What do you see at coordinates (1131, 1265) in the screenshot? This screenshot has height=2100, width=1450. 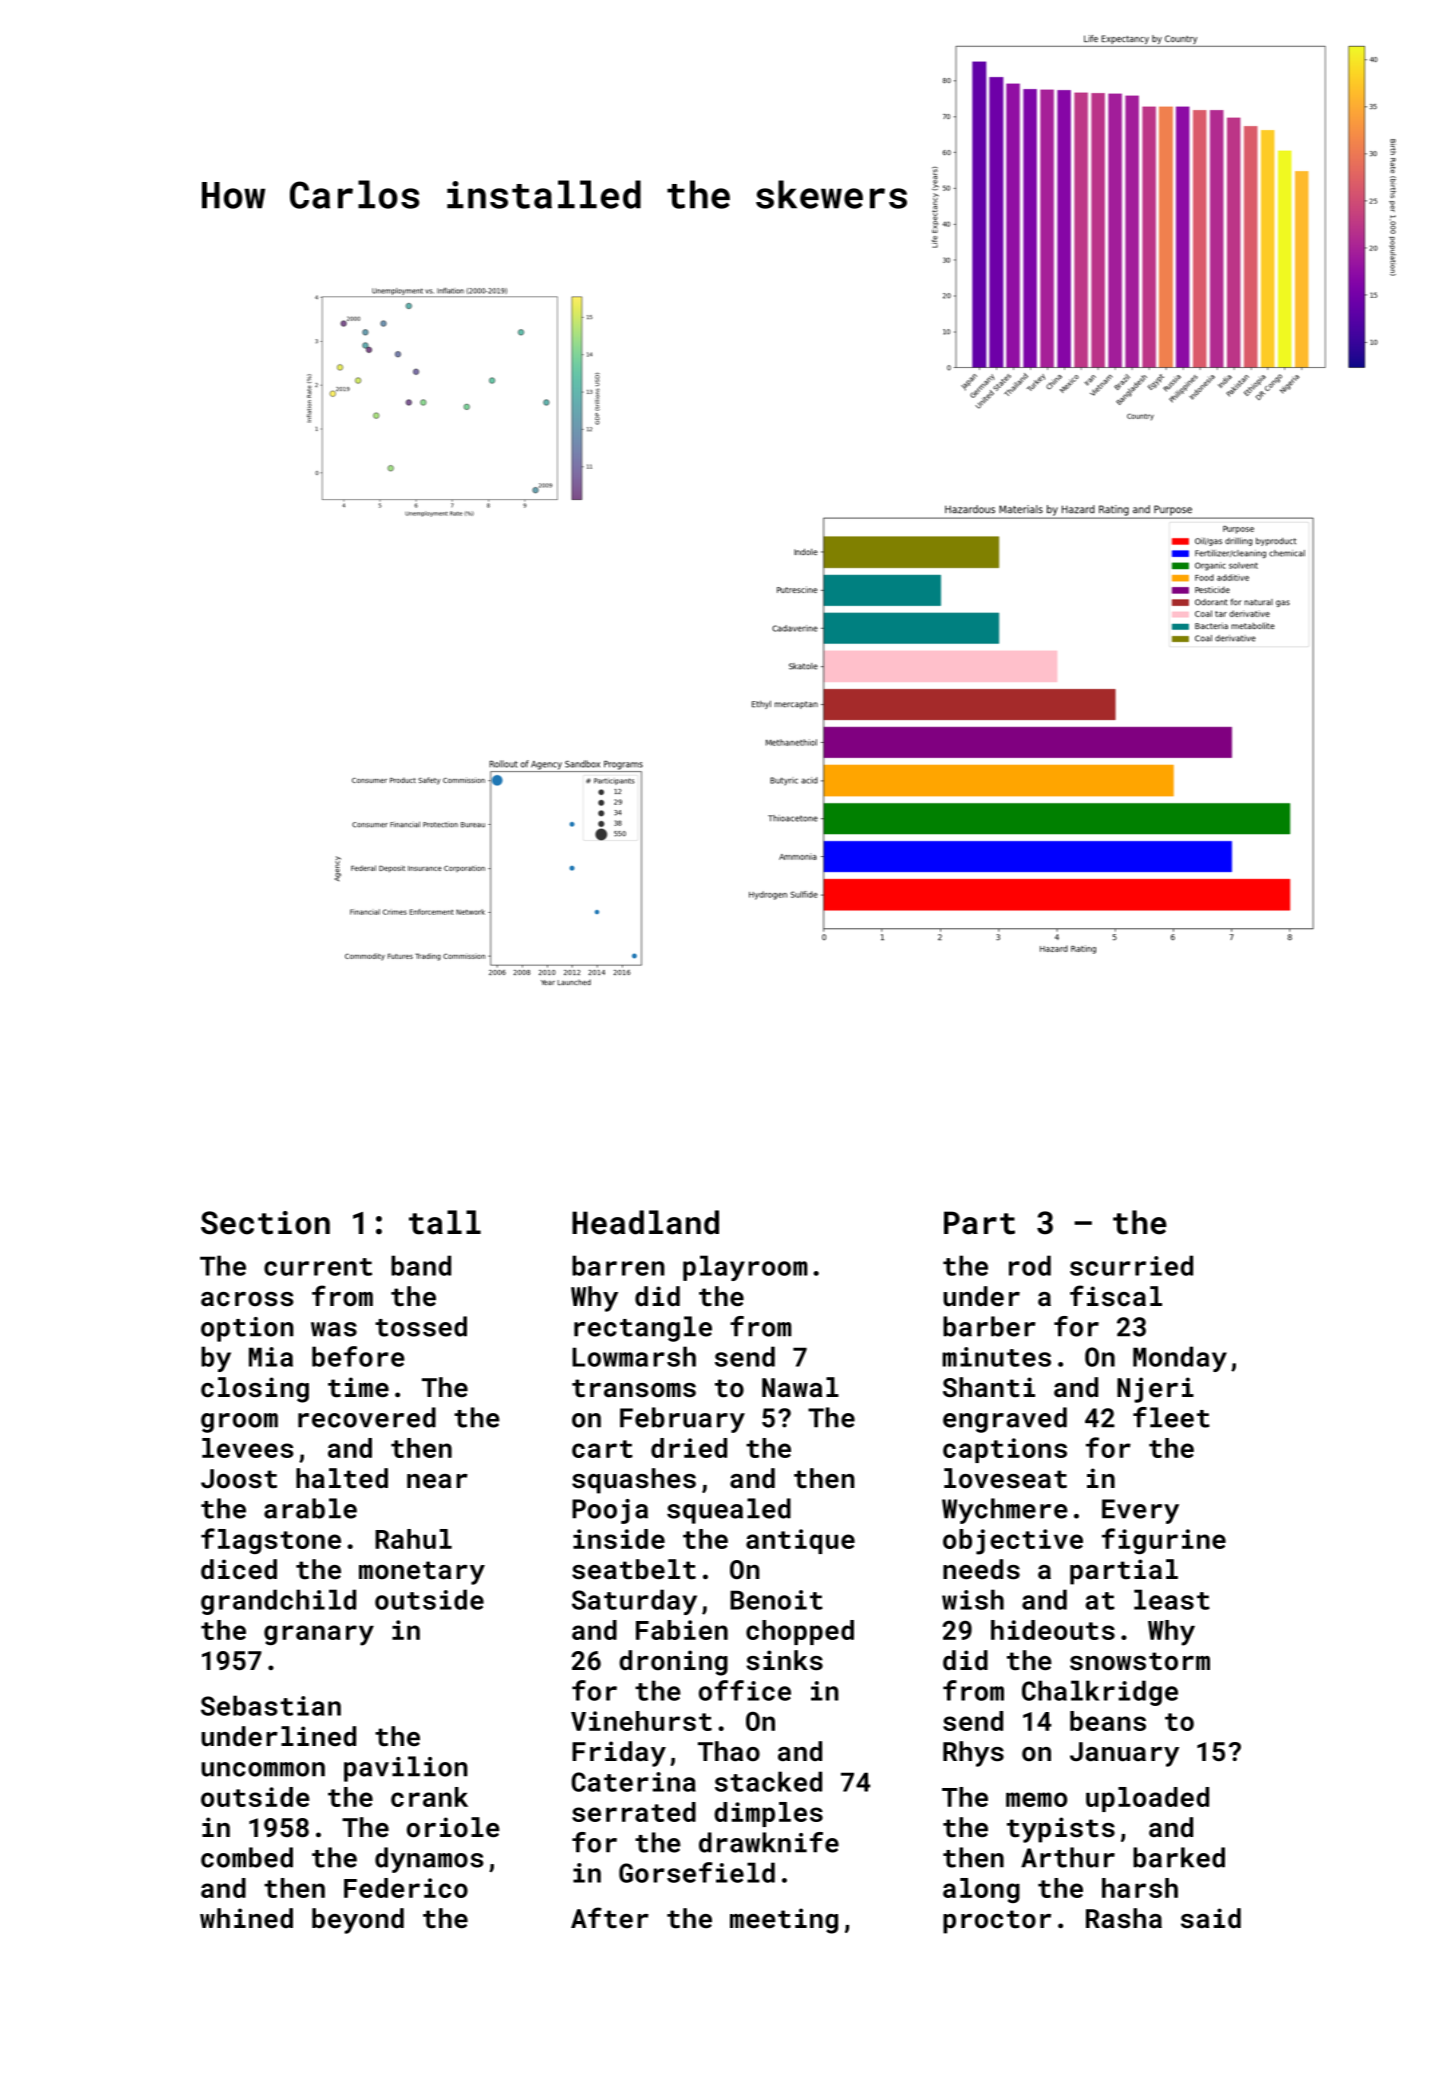 I see `scurried` at bounding box center [1131, 1265].
